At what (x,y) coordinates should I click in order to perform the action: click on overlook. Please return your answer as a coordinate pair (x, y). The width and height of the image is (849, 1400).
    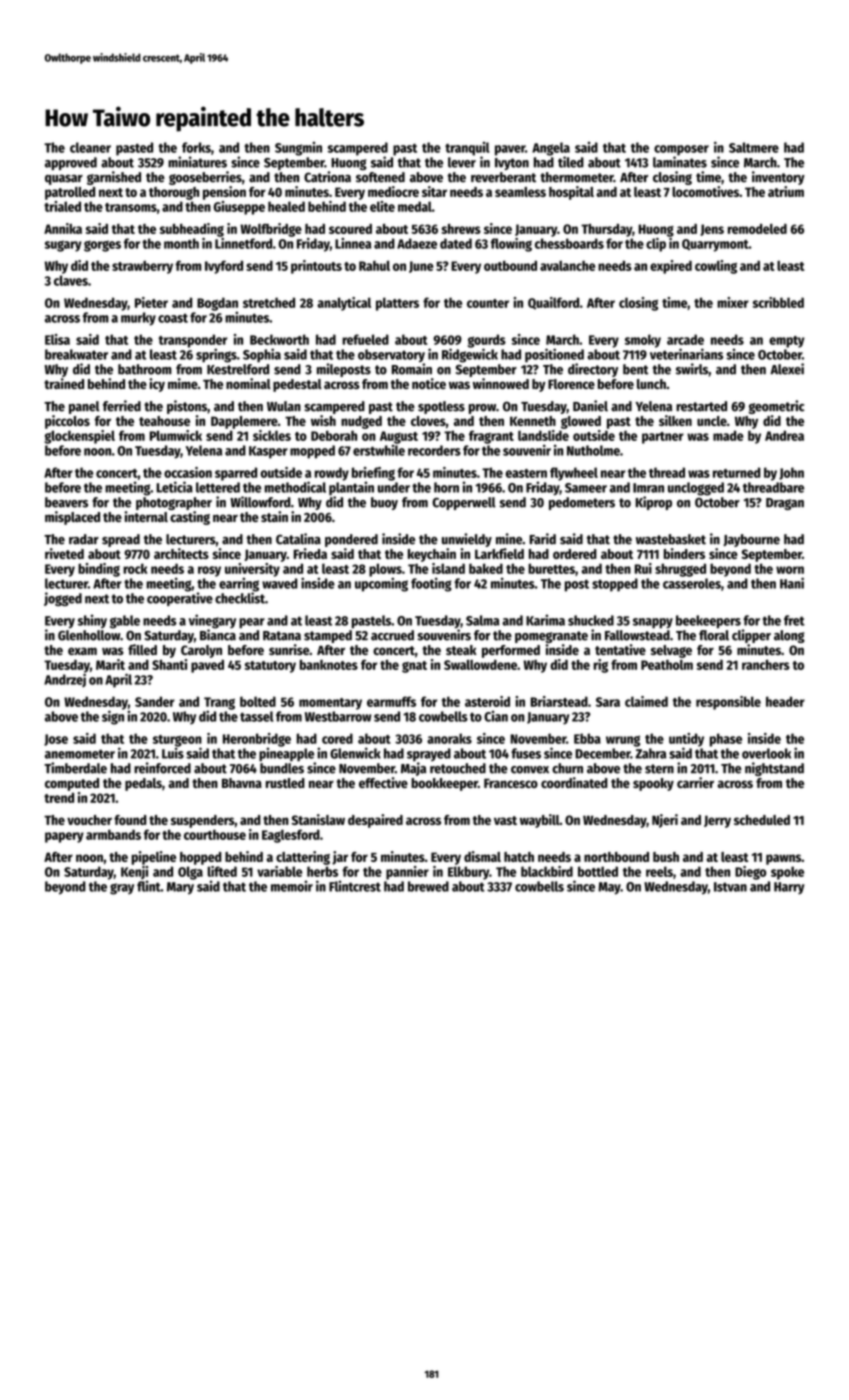
    Looking at the image, I should click on (766, 753).
